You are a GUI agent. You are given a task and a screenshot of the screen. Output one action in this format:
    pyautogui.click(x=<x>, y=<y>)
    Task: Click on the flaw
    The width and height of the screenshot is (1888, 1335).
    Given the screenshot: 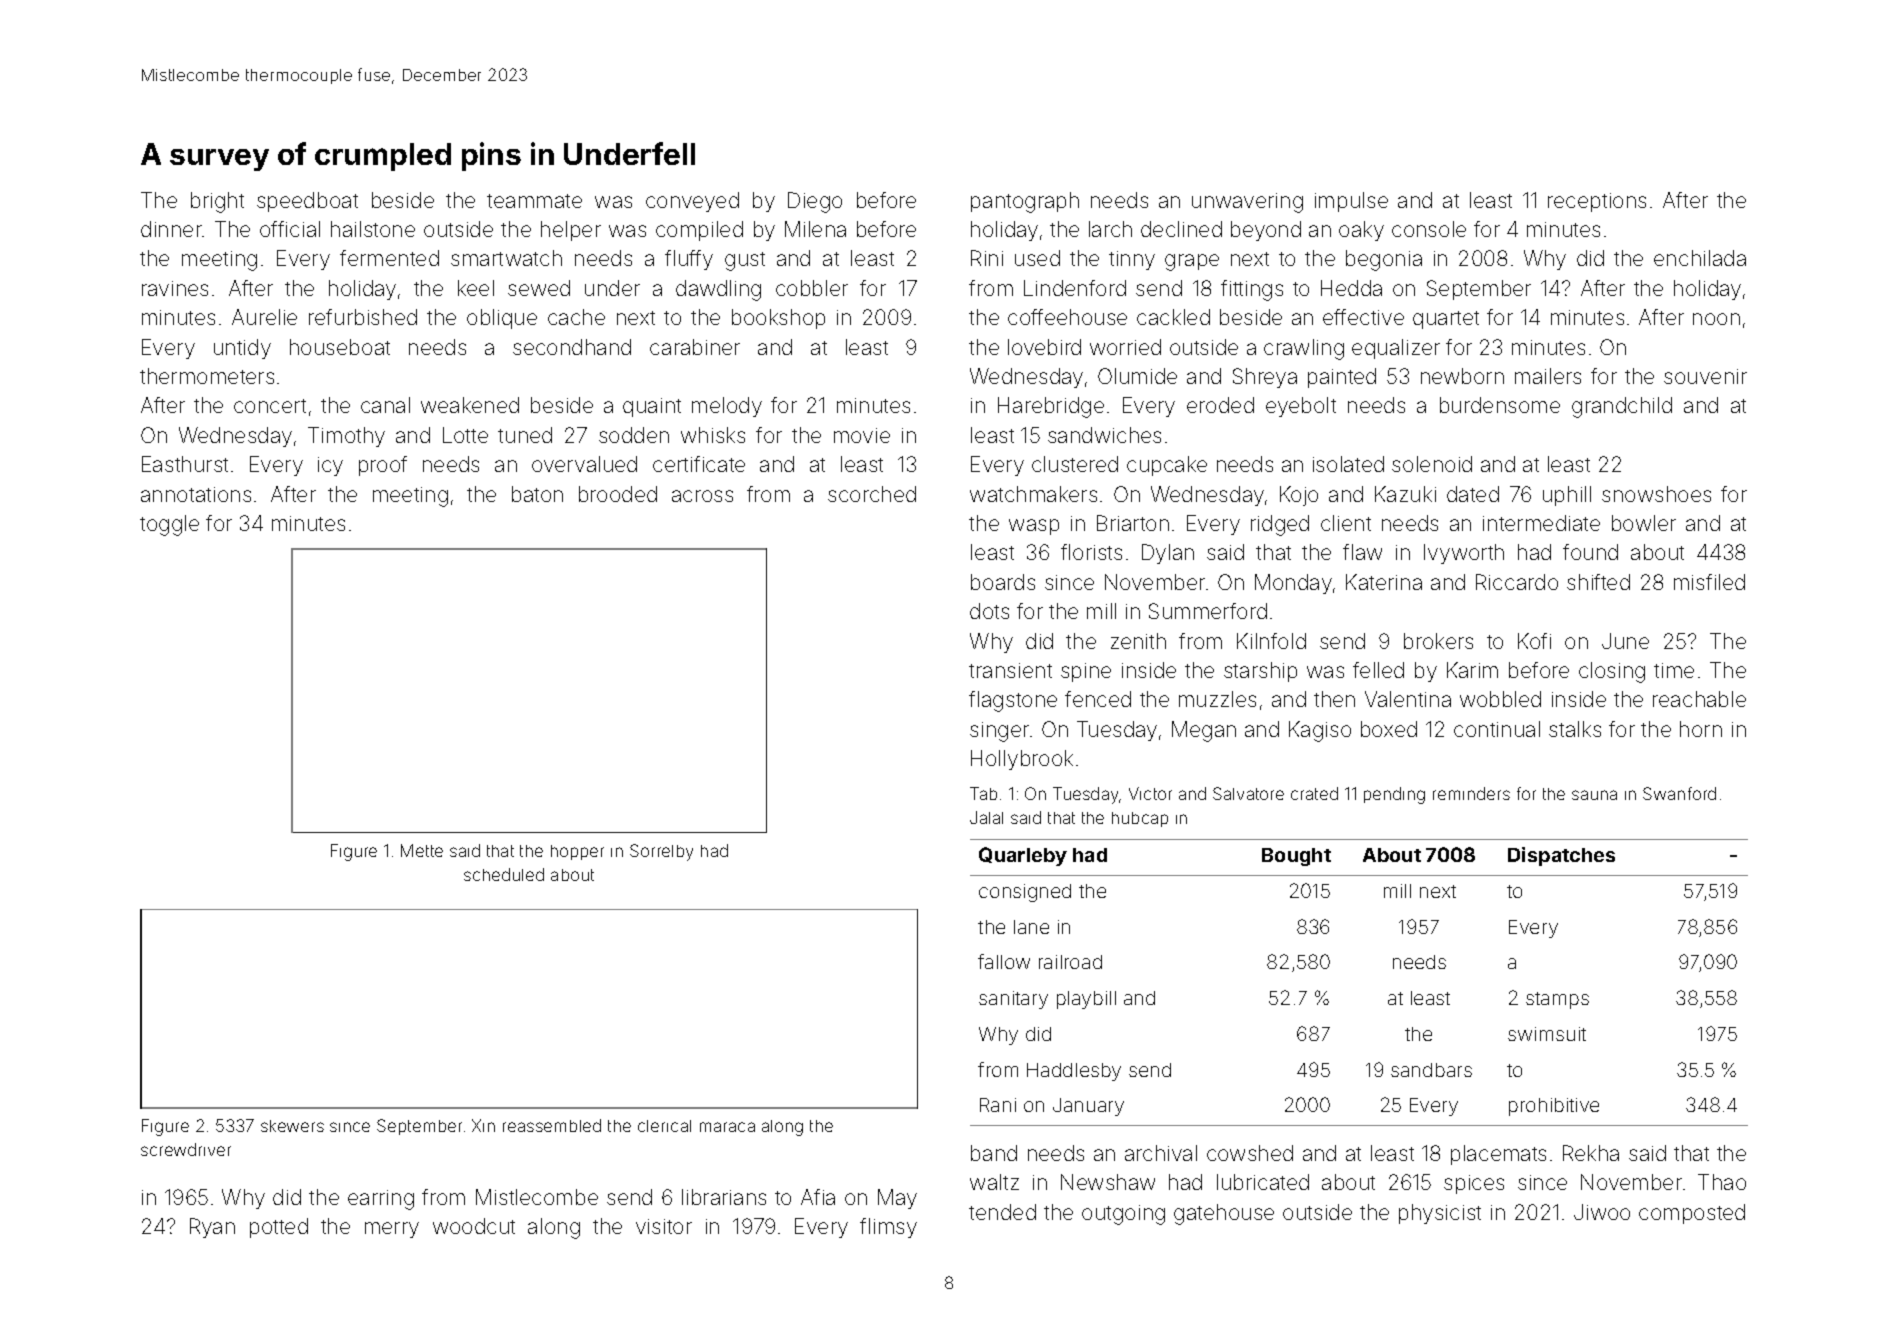 What is the action you would take?
    pyautogui.click(x=1362, y=552)
